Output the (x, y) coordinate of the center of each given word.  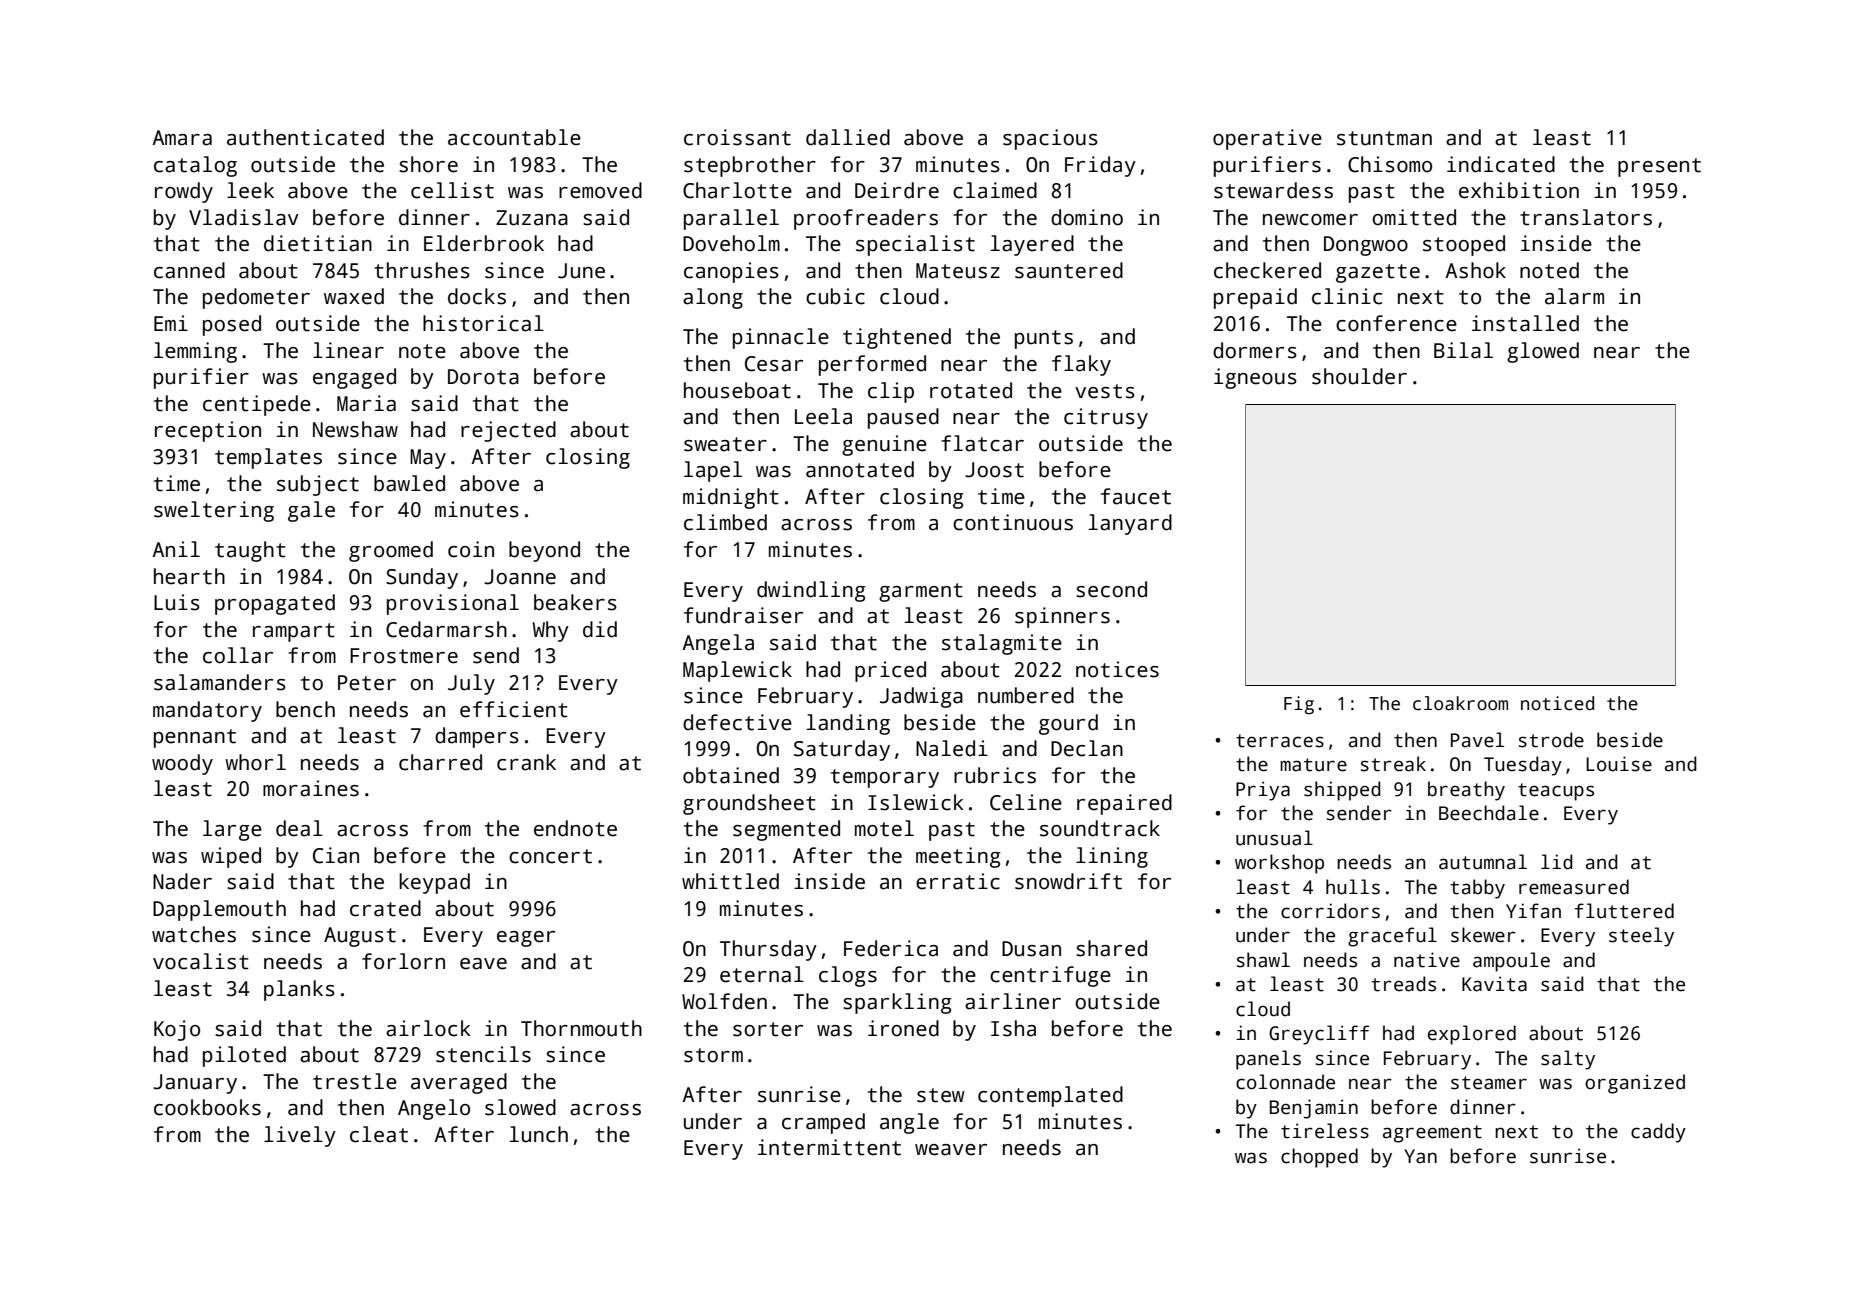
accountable (514, 137)
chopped (1319, 1158)
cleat (379, 1134)
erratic (958, 881)
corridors (1330, 911)
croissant (737, 137)
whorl (255, 762)
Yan (1420, 1156)
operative (1267, 139)
